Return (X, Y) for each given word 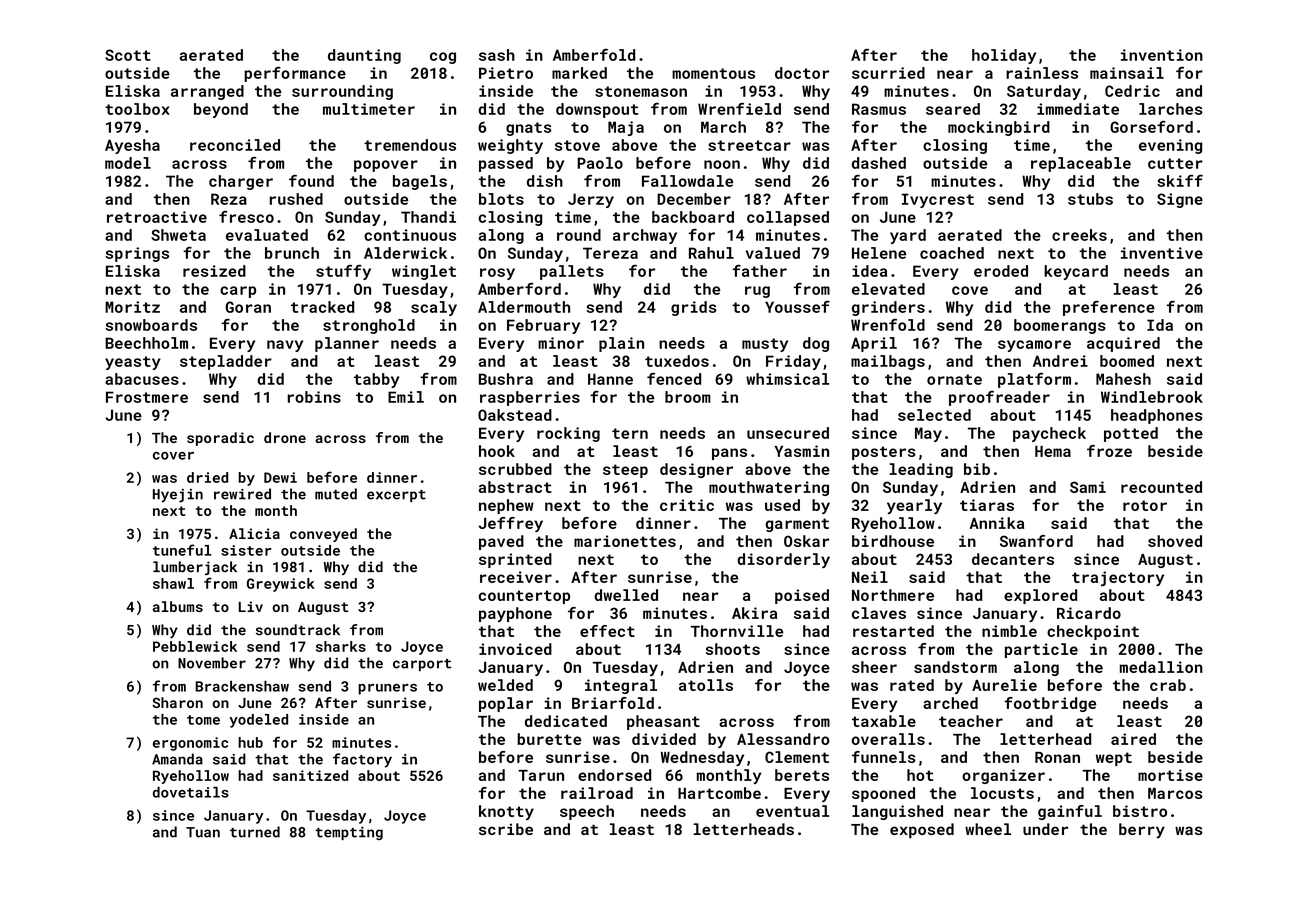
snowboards (151, 325)
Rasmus (879, 109)
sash (497, 55)
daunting (364, 56)
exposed (922, 830)
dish (545, 181)
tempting (349, 833)
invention (1162, 55)
